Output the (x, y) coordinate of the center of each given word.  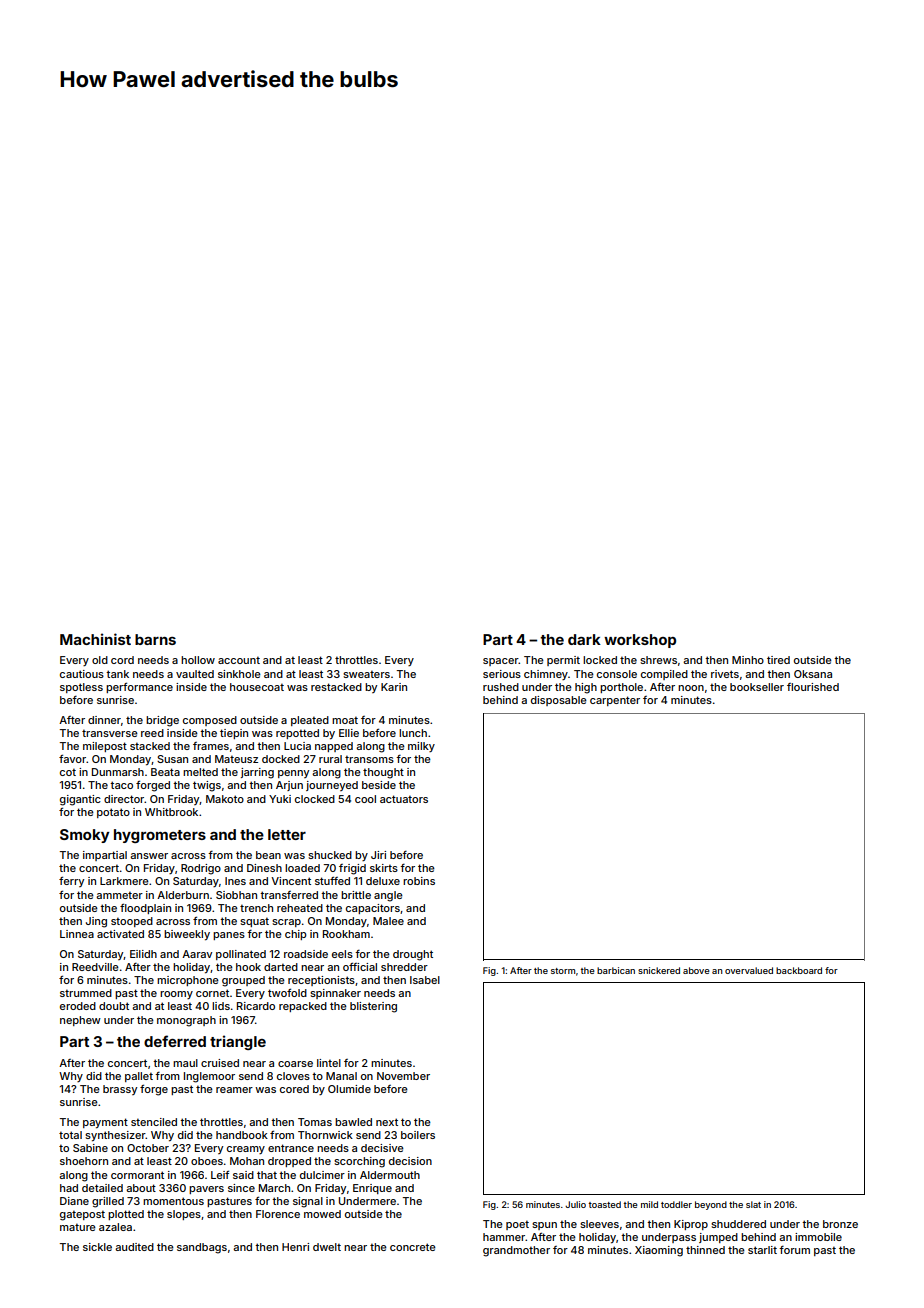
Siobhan (236, 895)
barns (155, 639)
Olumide (349, 1089)
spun (544, 1226)
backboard (799, 970)
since (241, 1188)
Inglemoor (209, 1077)
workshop (640, 641)
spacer (501, 662)
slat (753, 1204)
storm (563, 971)
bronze (840, 1224)
